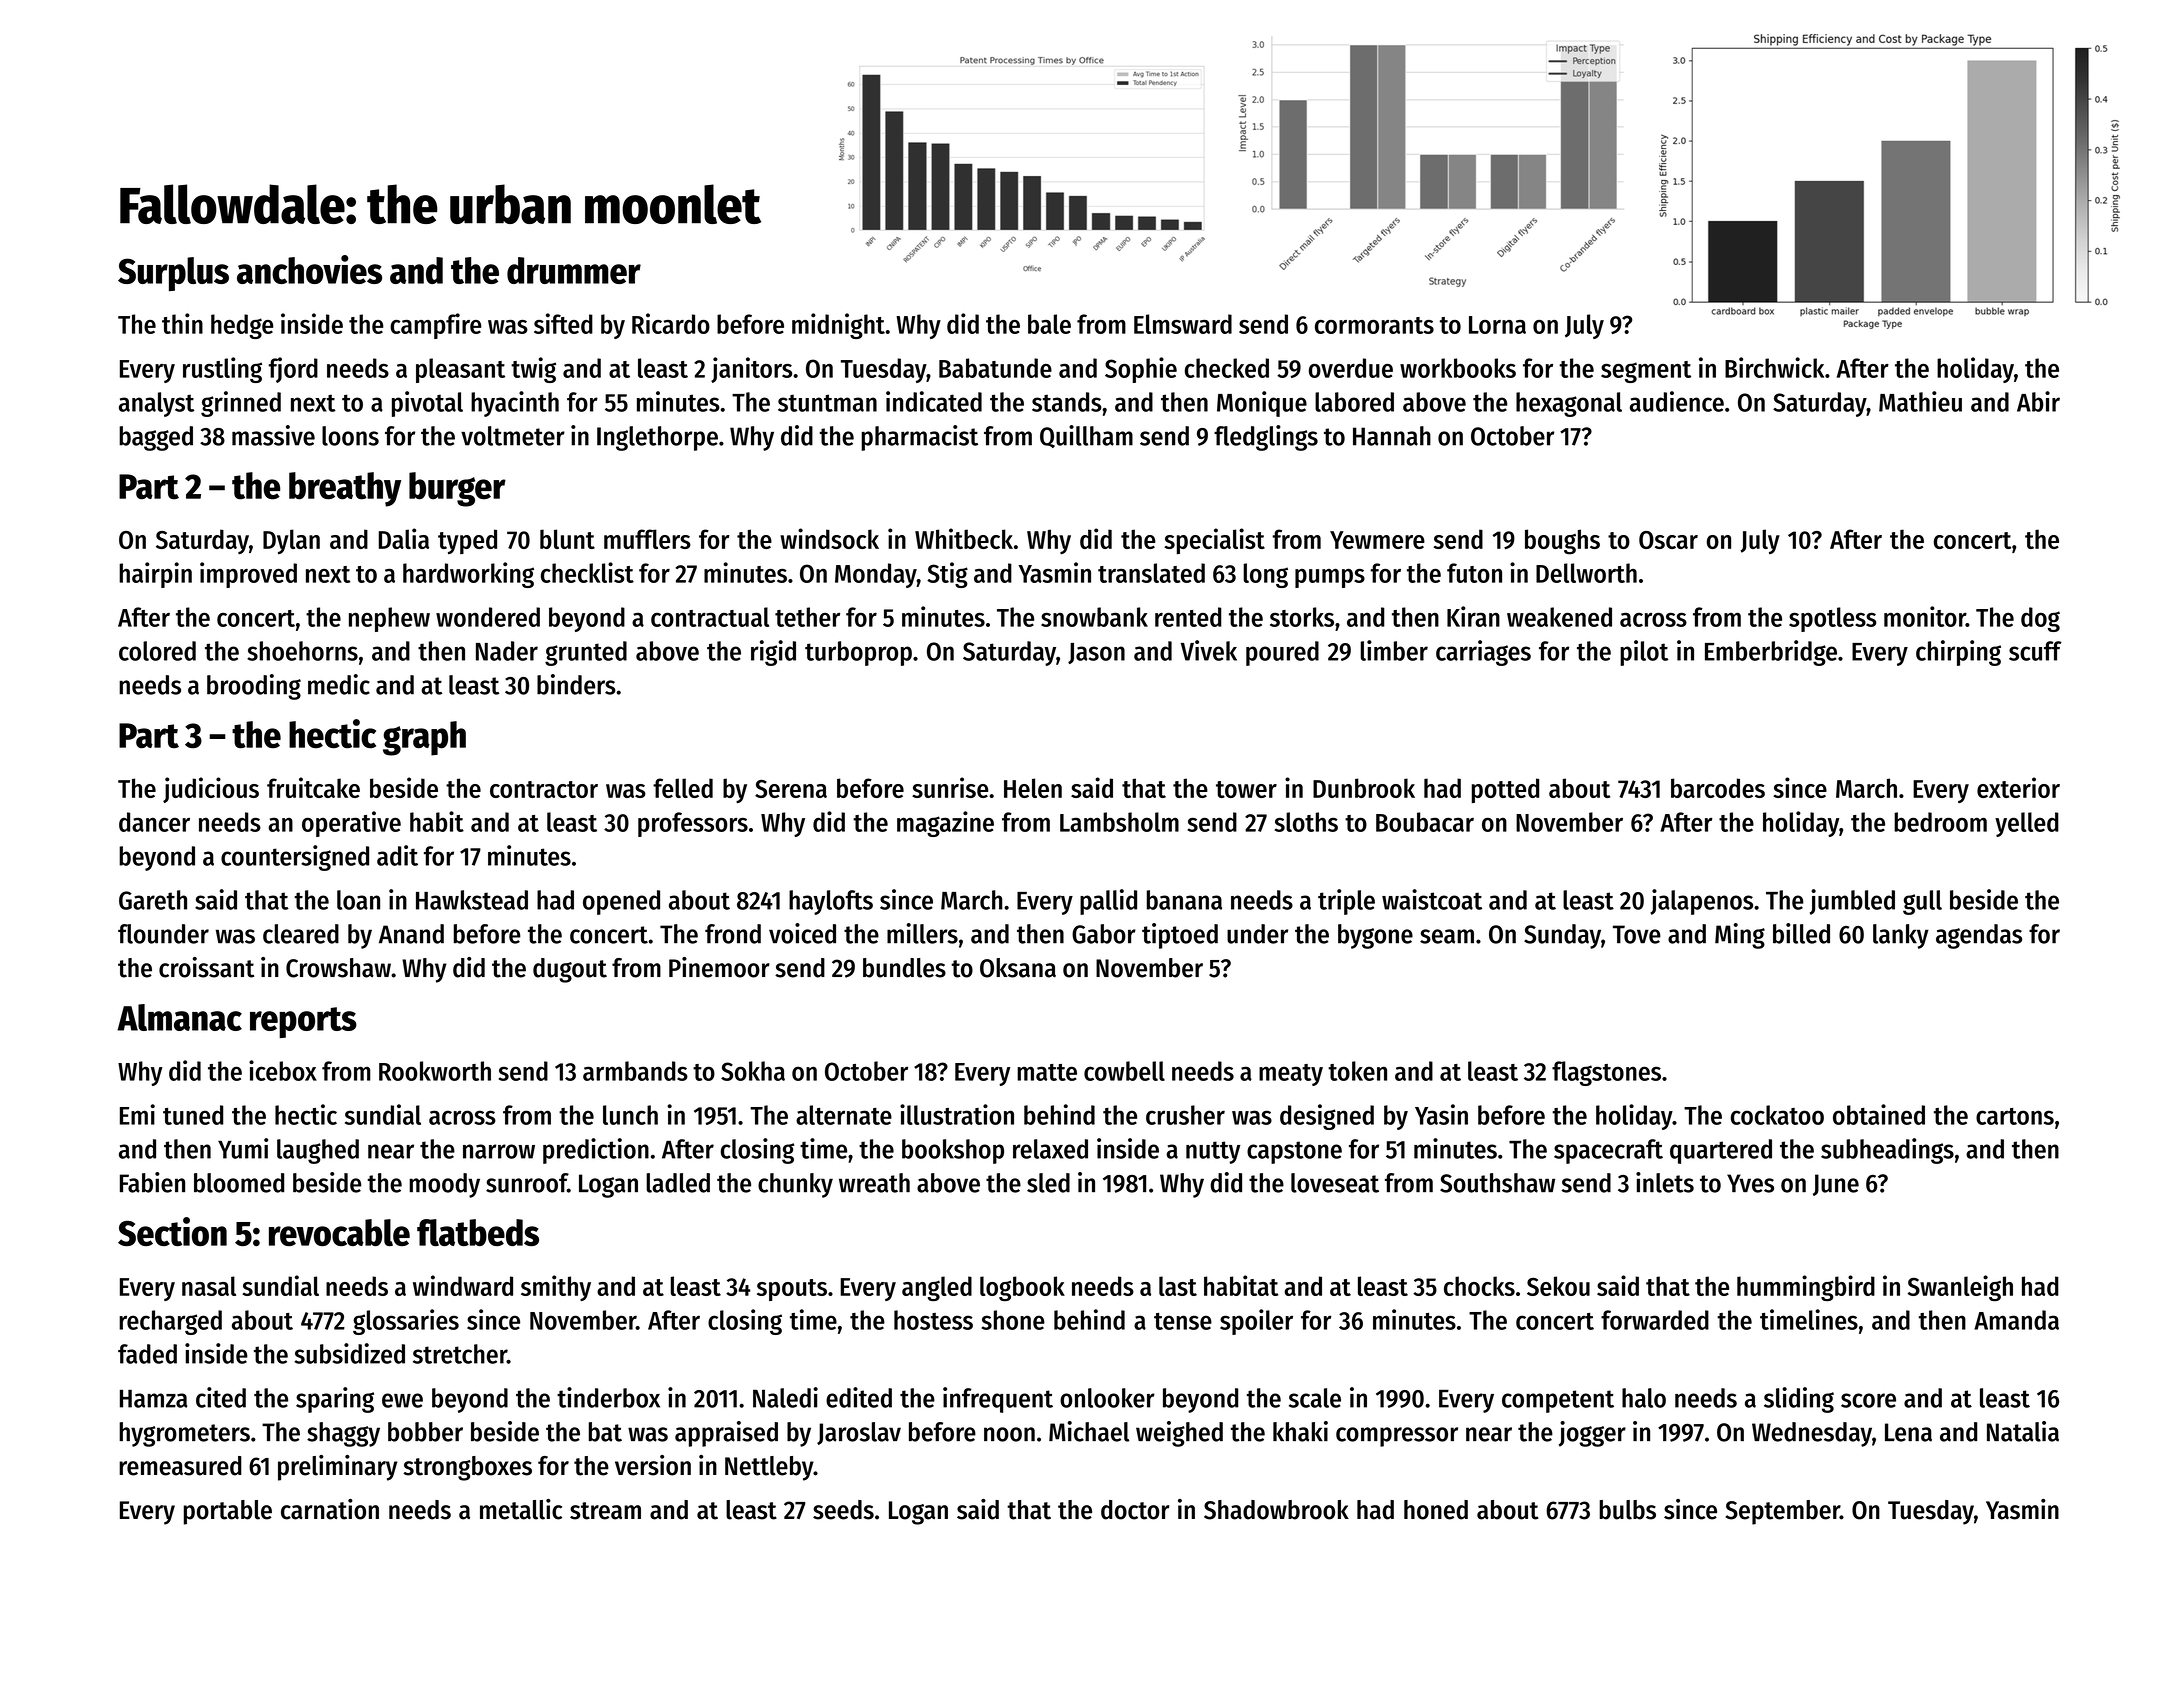  I want to click on Lorna, so click(1497, 325).
